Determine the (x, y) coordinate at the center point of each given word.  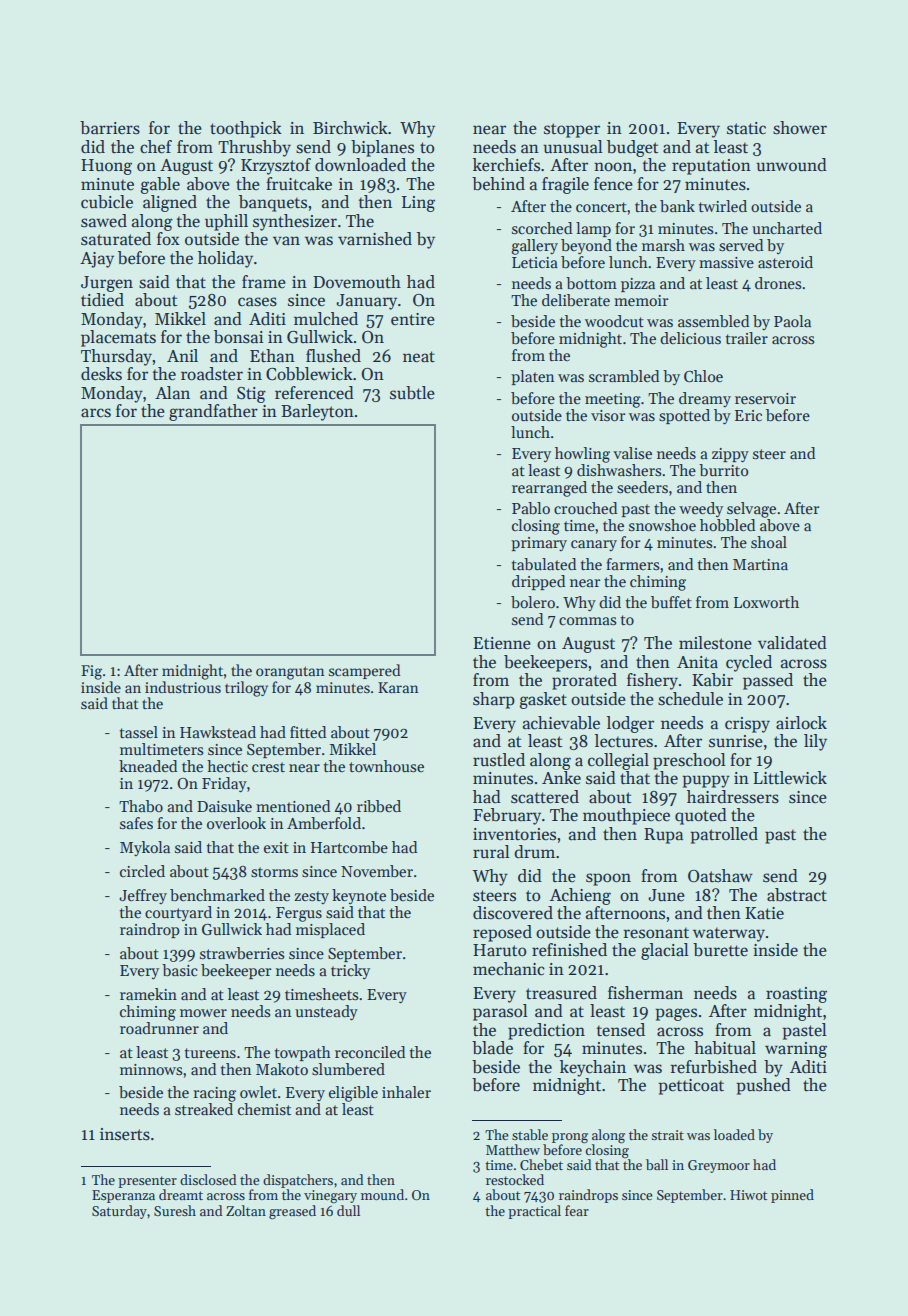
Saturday (119, 1212)
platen (532, 377)
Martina (760, 564)
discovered (513, 913)
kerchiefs (506, 165)
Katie (764, 913)
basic (180, 970)
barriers (110, 128)
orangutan (290, 673)
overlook (236, 823)
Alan (172, 393)
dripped (538, 582)
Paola (792, 321)
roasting (796, 995)
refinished (569, 950)
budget (632, 148)
